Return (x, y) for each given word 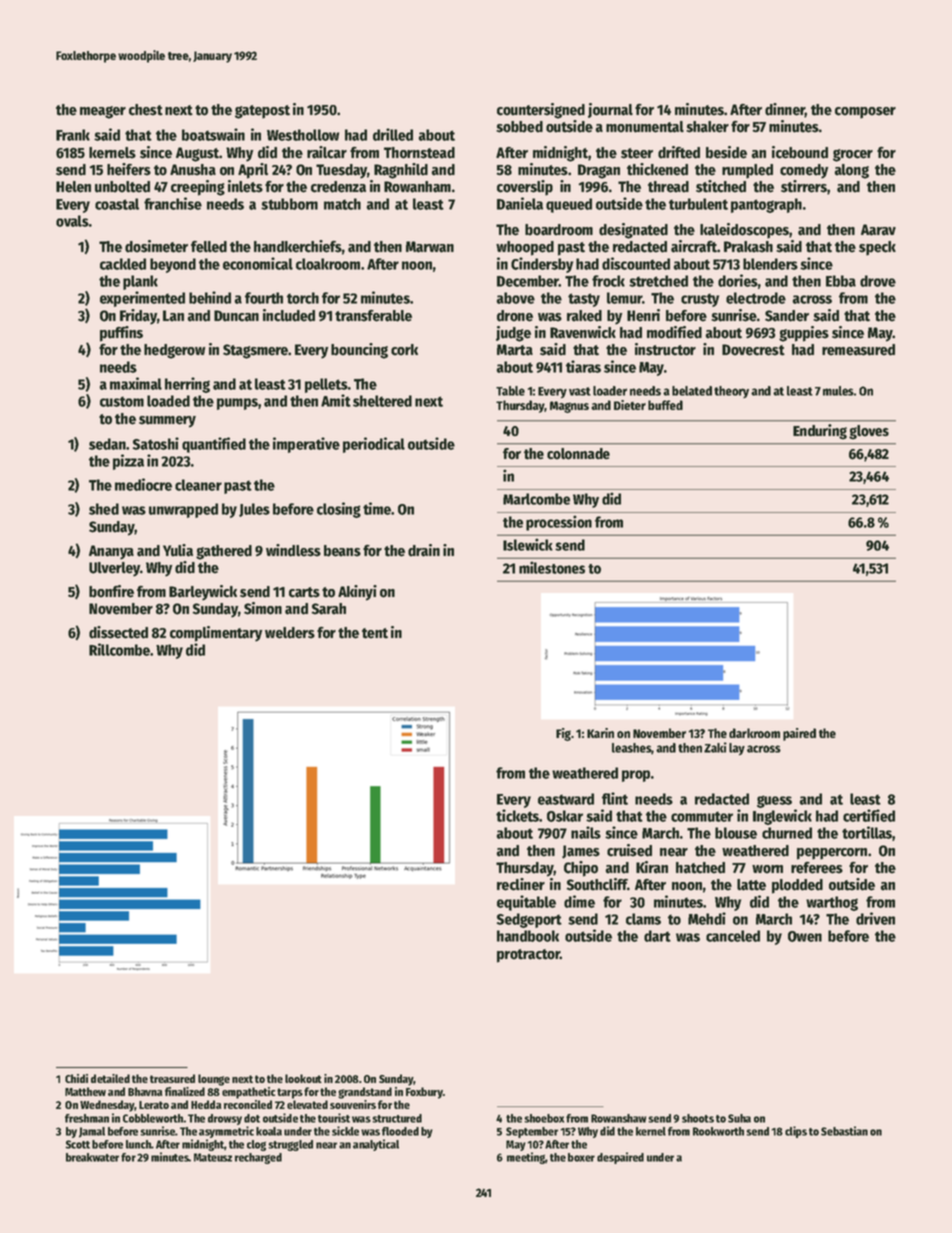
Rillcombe (119, 649)
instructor (665, 349)
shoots (698, 1118)
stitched (721, 186)
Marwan (430, 247)
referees (817, 868)
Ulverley (114, 569)
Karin (600, 733)
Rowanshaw (618, 1118)
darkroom (754, 733)
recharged (258, 1158)
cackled (123, 264)
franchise (173, 203)
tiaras (583, 366)
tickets (517, 815)
